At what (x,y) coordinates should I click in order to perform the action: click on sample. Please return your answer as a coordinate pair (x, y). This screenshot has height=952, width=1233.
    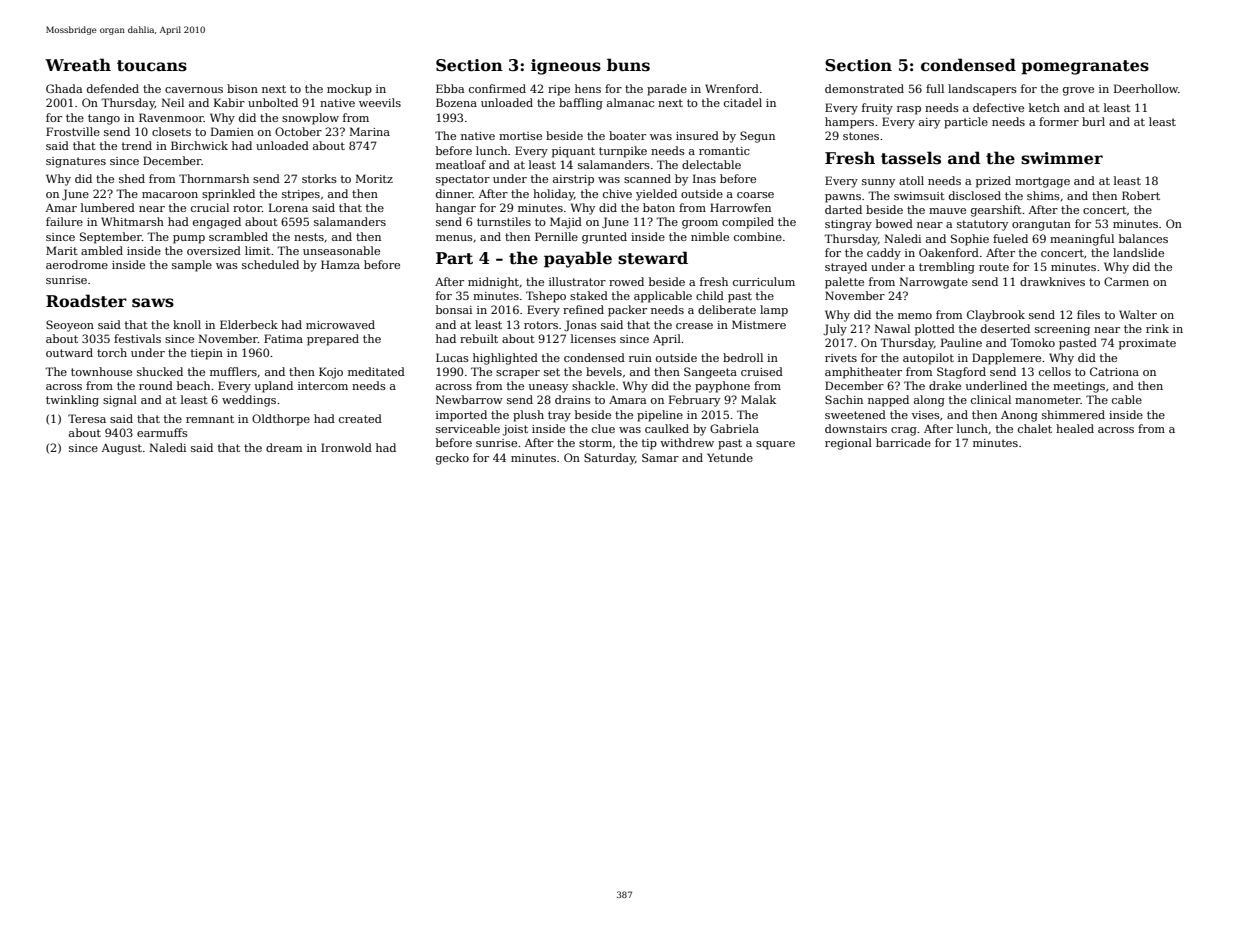
    Looking at the image, I should click on (192, 266).
